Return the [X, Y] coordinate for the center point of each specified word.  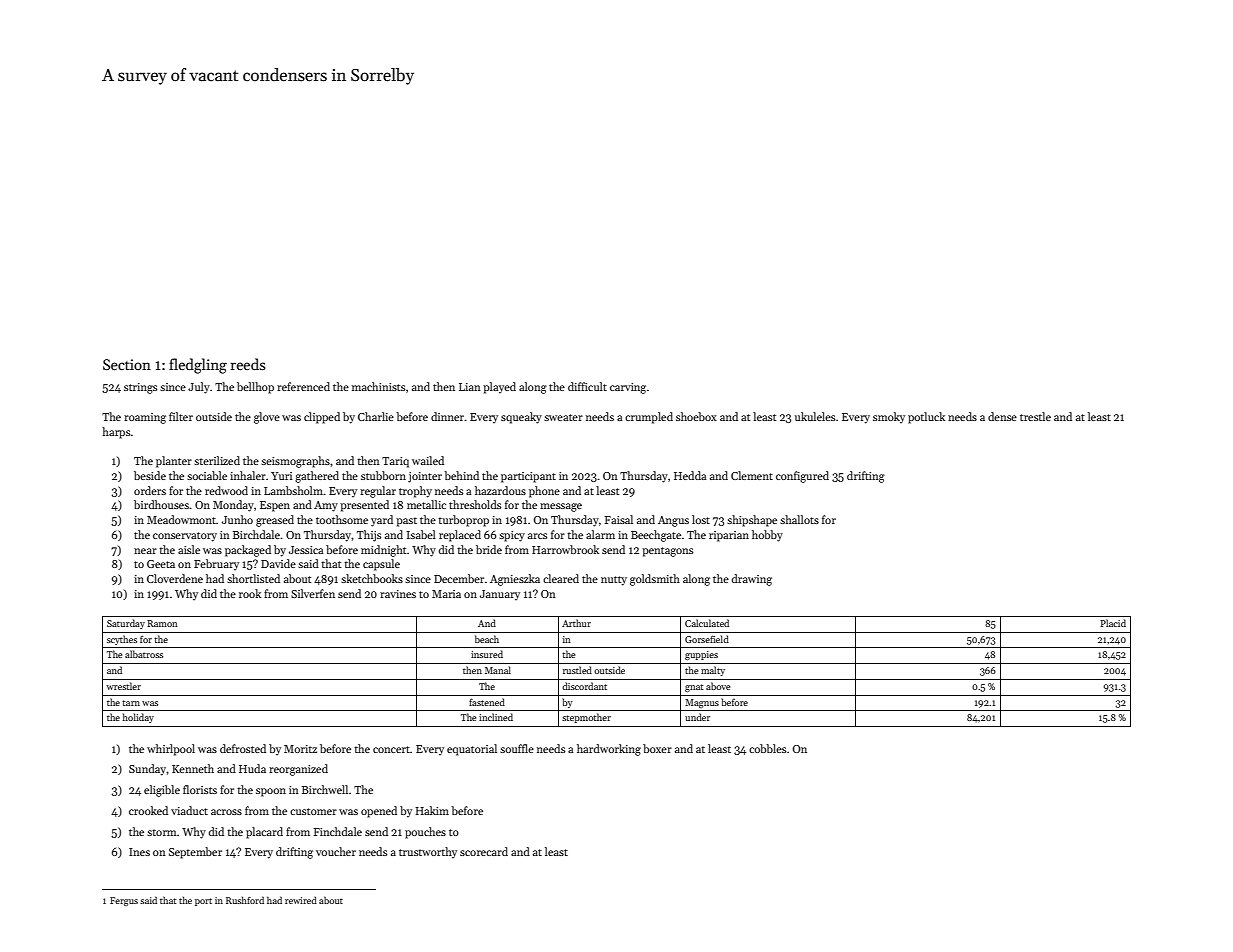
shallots [799, 519]
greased [275, 521]
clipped [322, 418]
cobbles [767, 748]
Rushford [245, 900]
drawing [752, 580]
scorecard [484, 851]
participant [528, 477]
